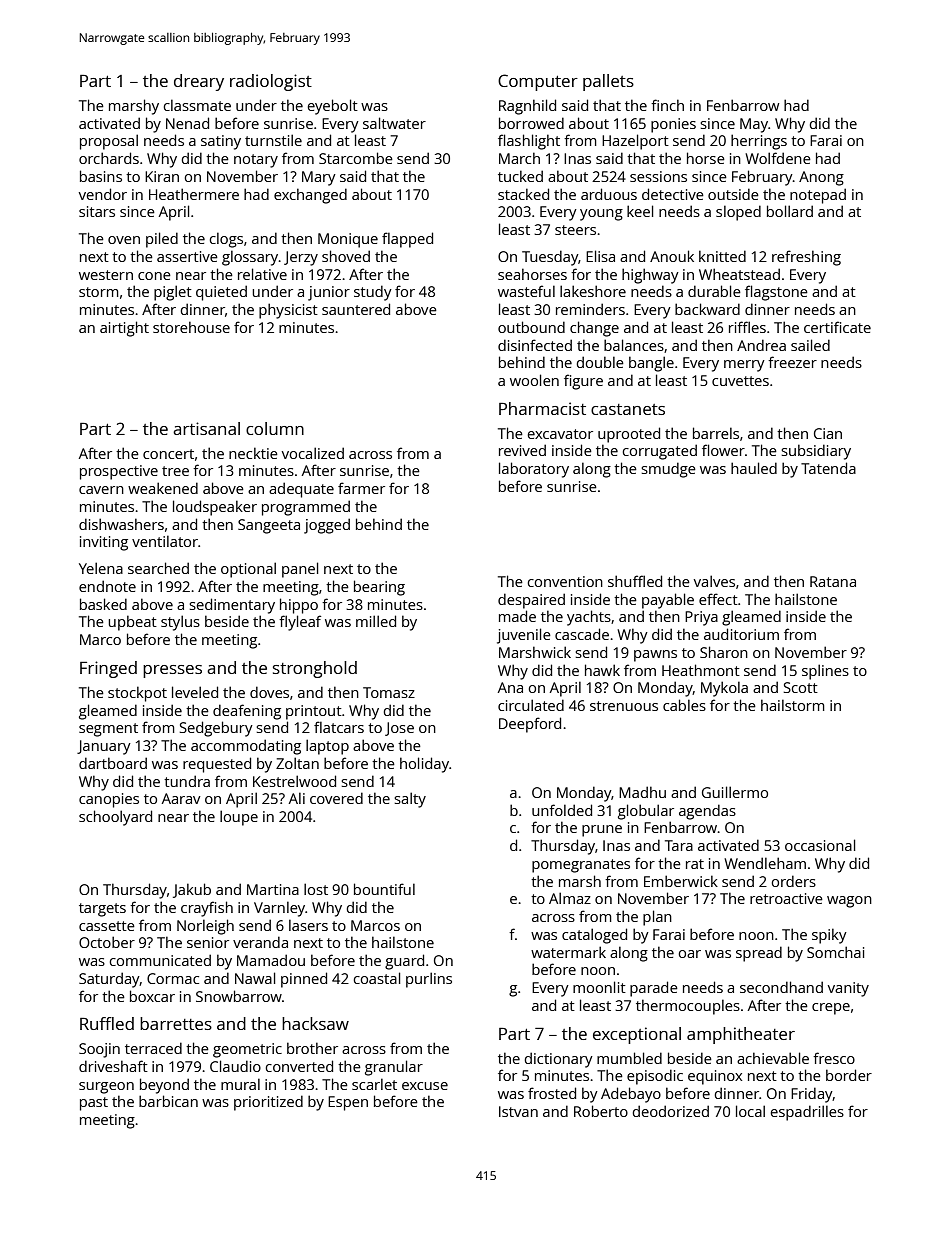 Image resolution: width=952 pixels, height=1233 pixels. Describe the element at coordinates (199, 82) in the document. I see `dreary` at that location.
